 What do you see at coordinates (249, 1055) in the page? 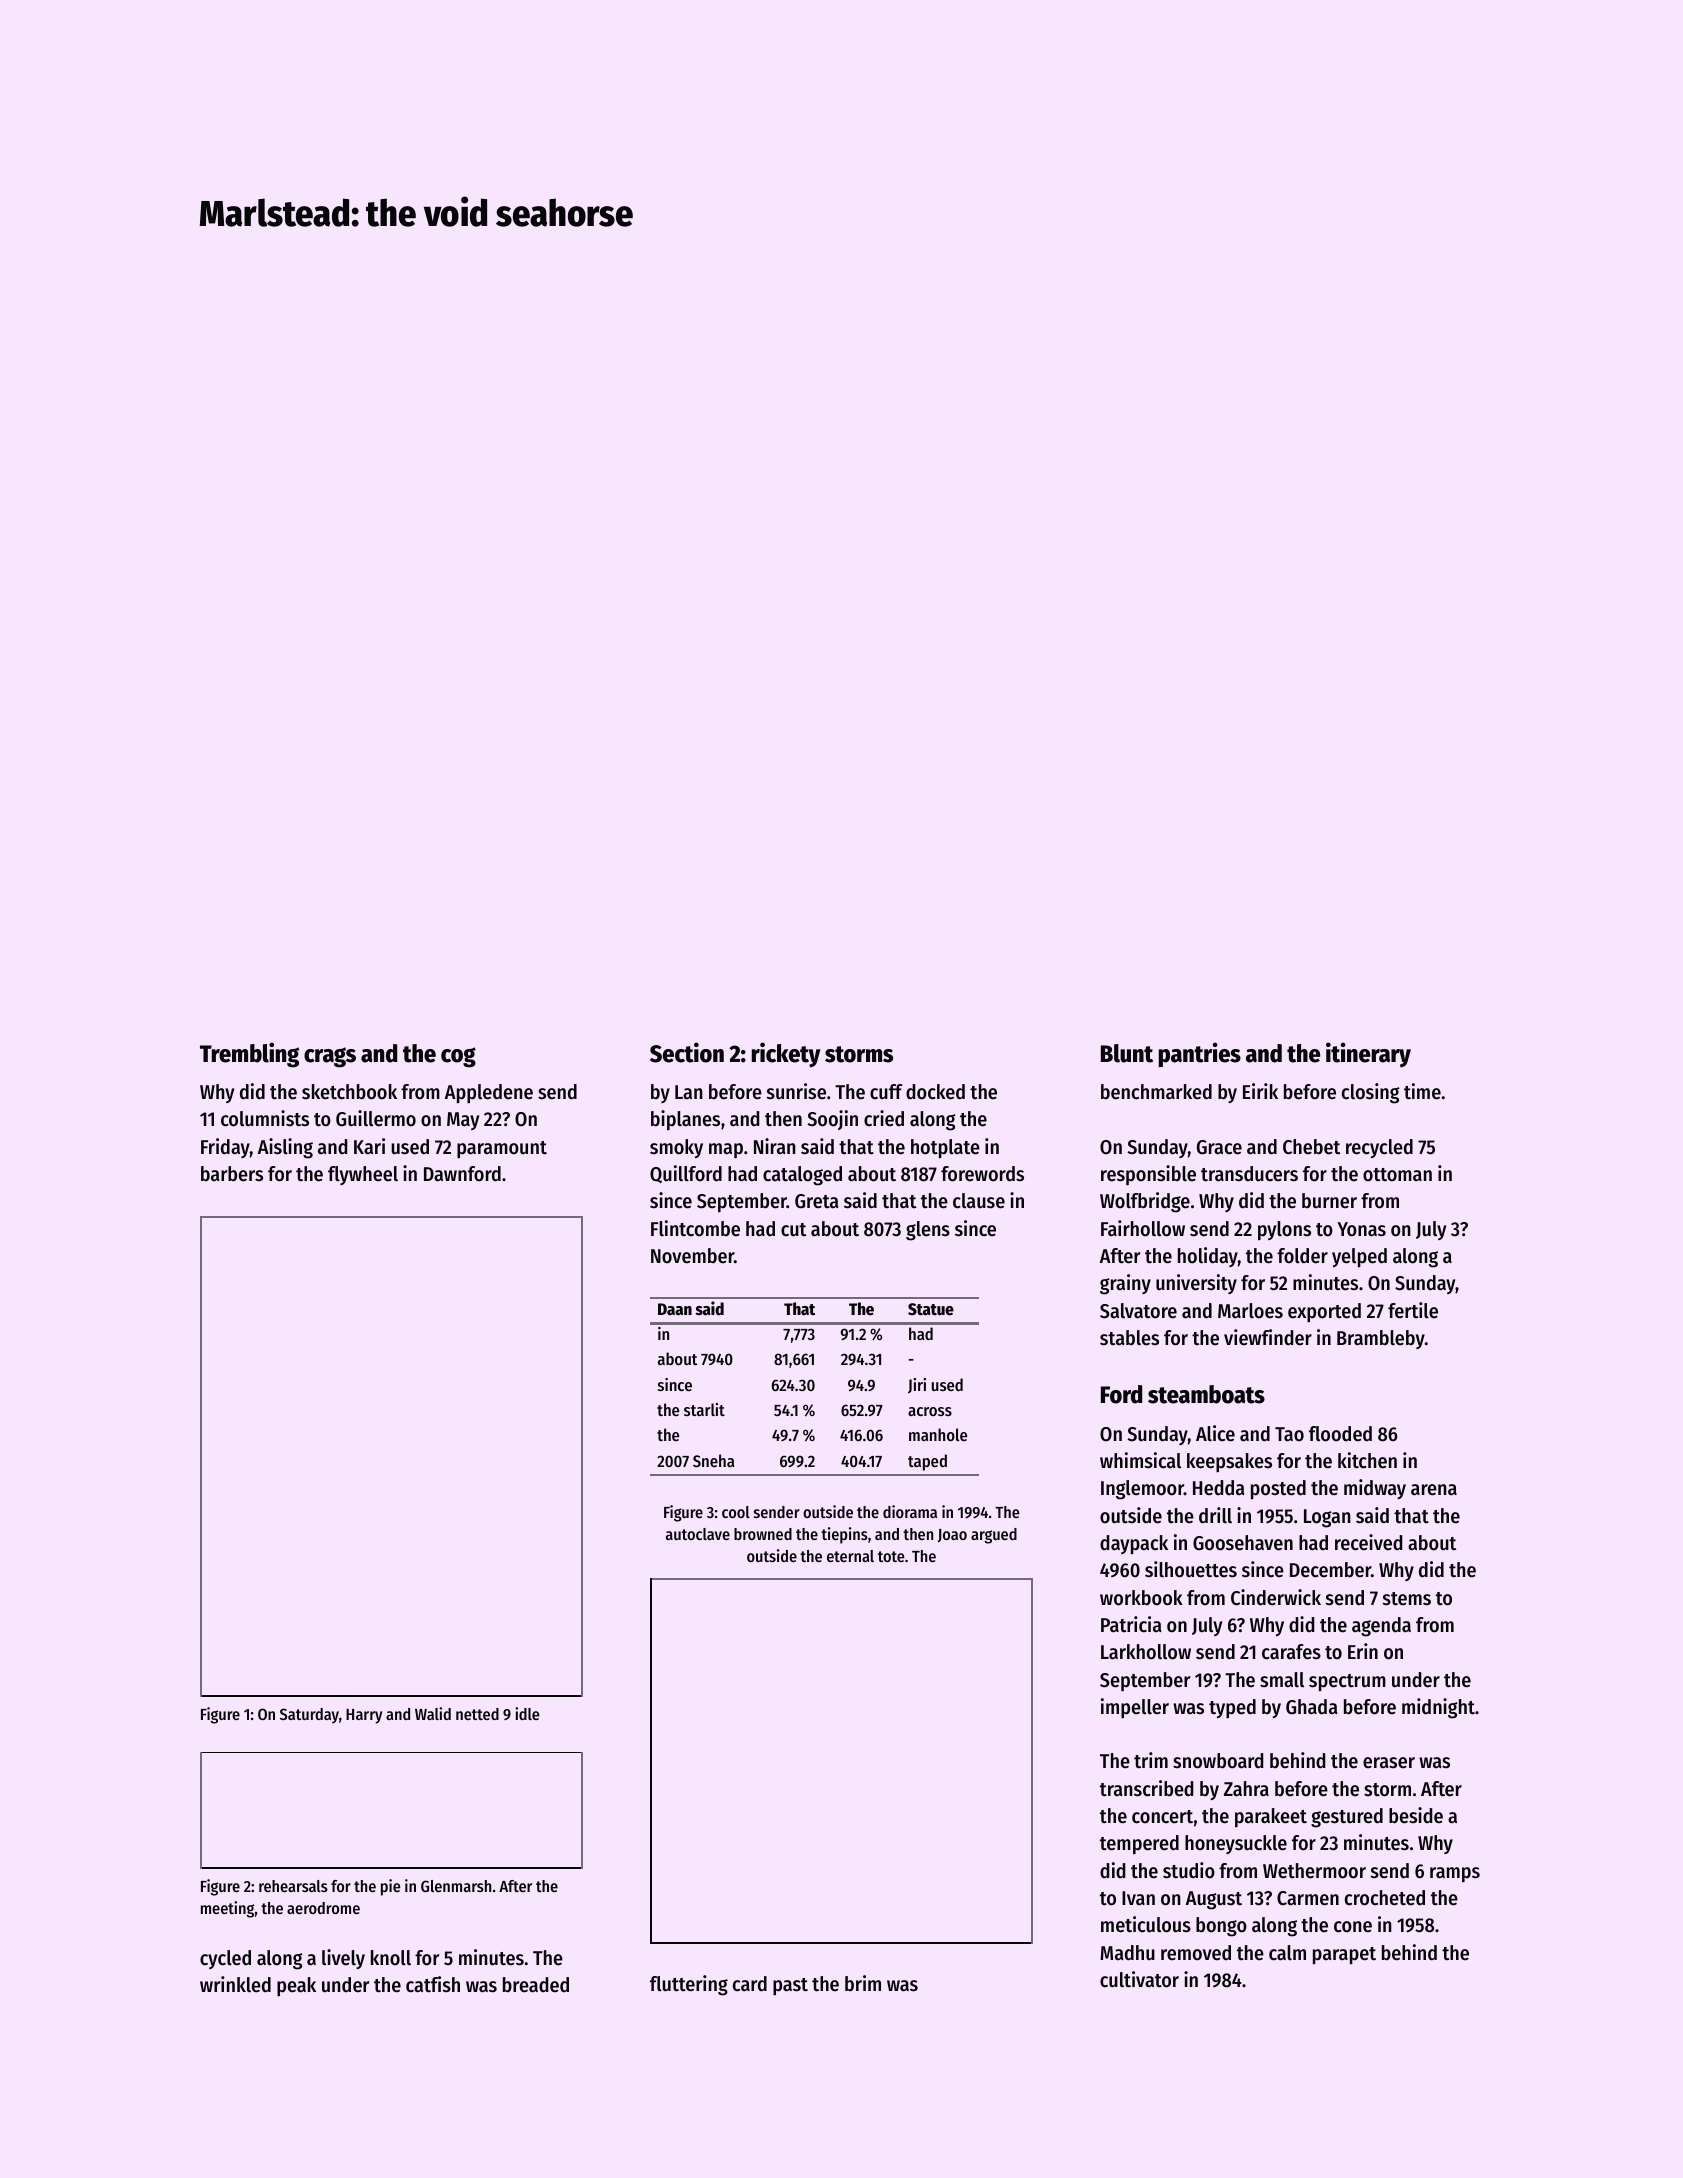
I see `Trembling` at bounding box center [249, 1055].
